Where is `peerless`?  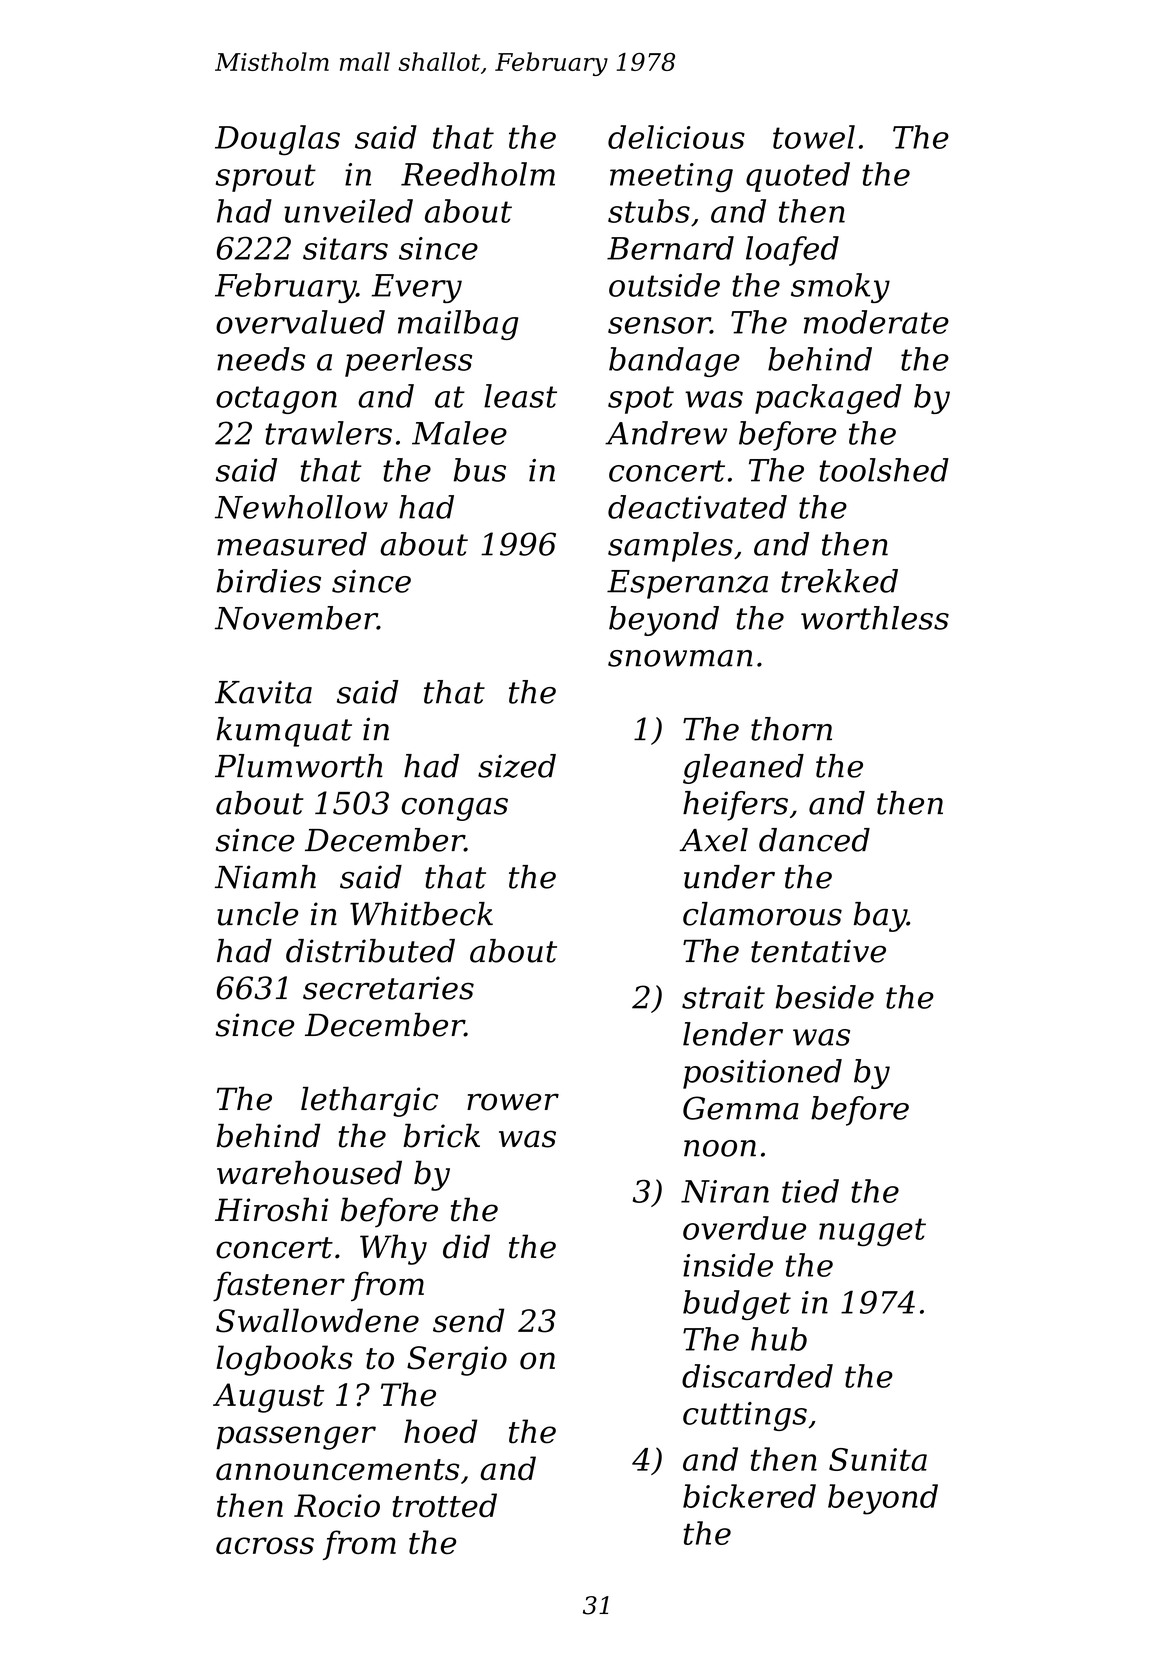
peerless is located at coordinates (408, 362).
